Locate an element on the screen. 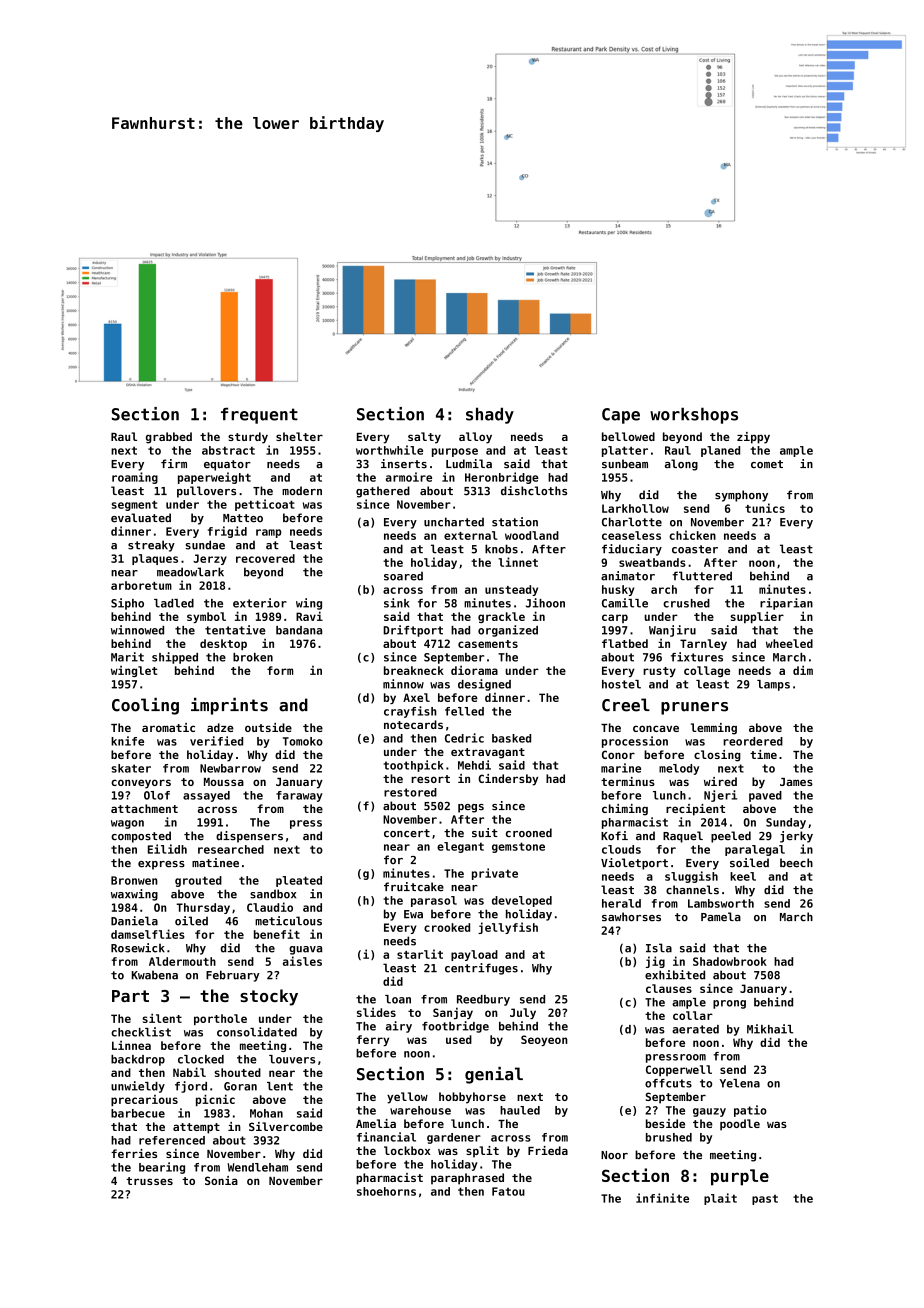 This screenshot has height=1308, width=924. zippy is located at coordinates (753, 438).
